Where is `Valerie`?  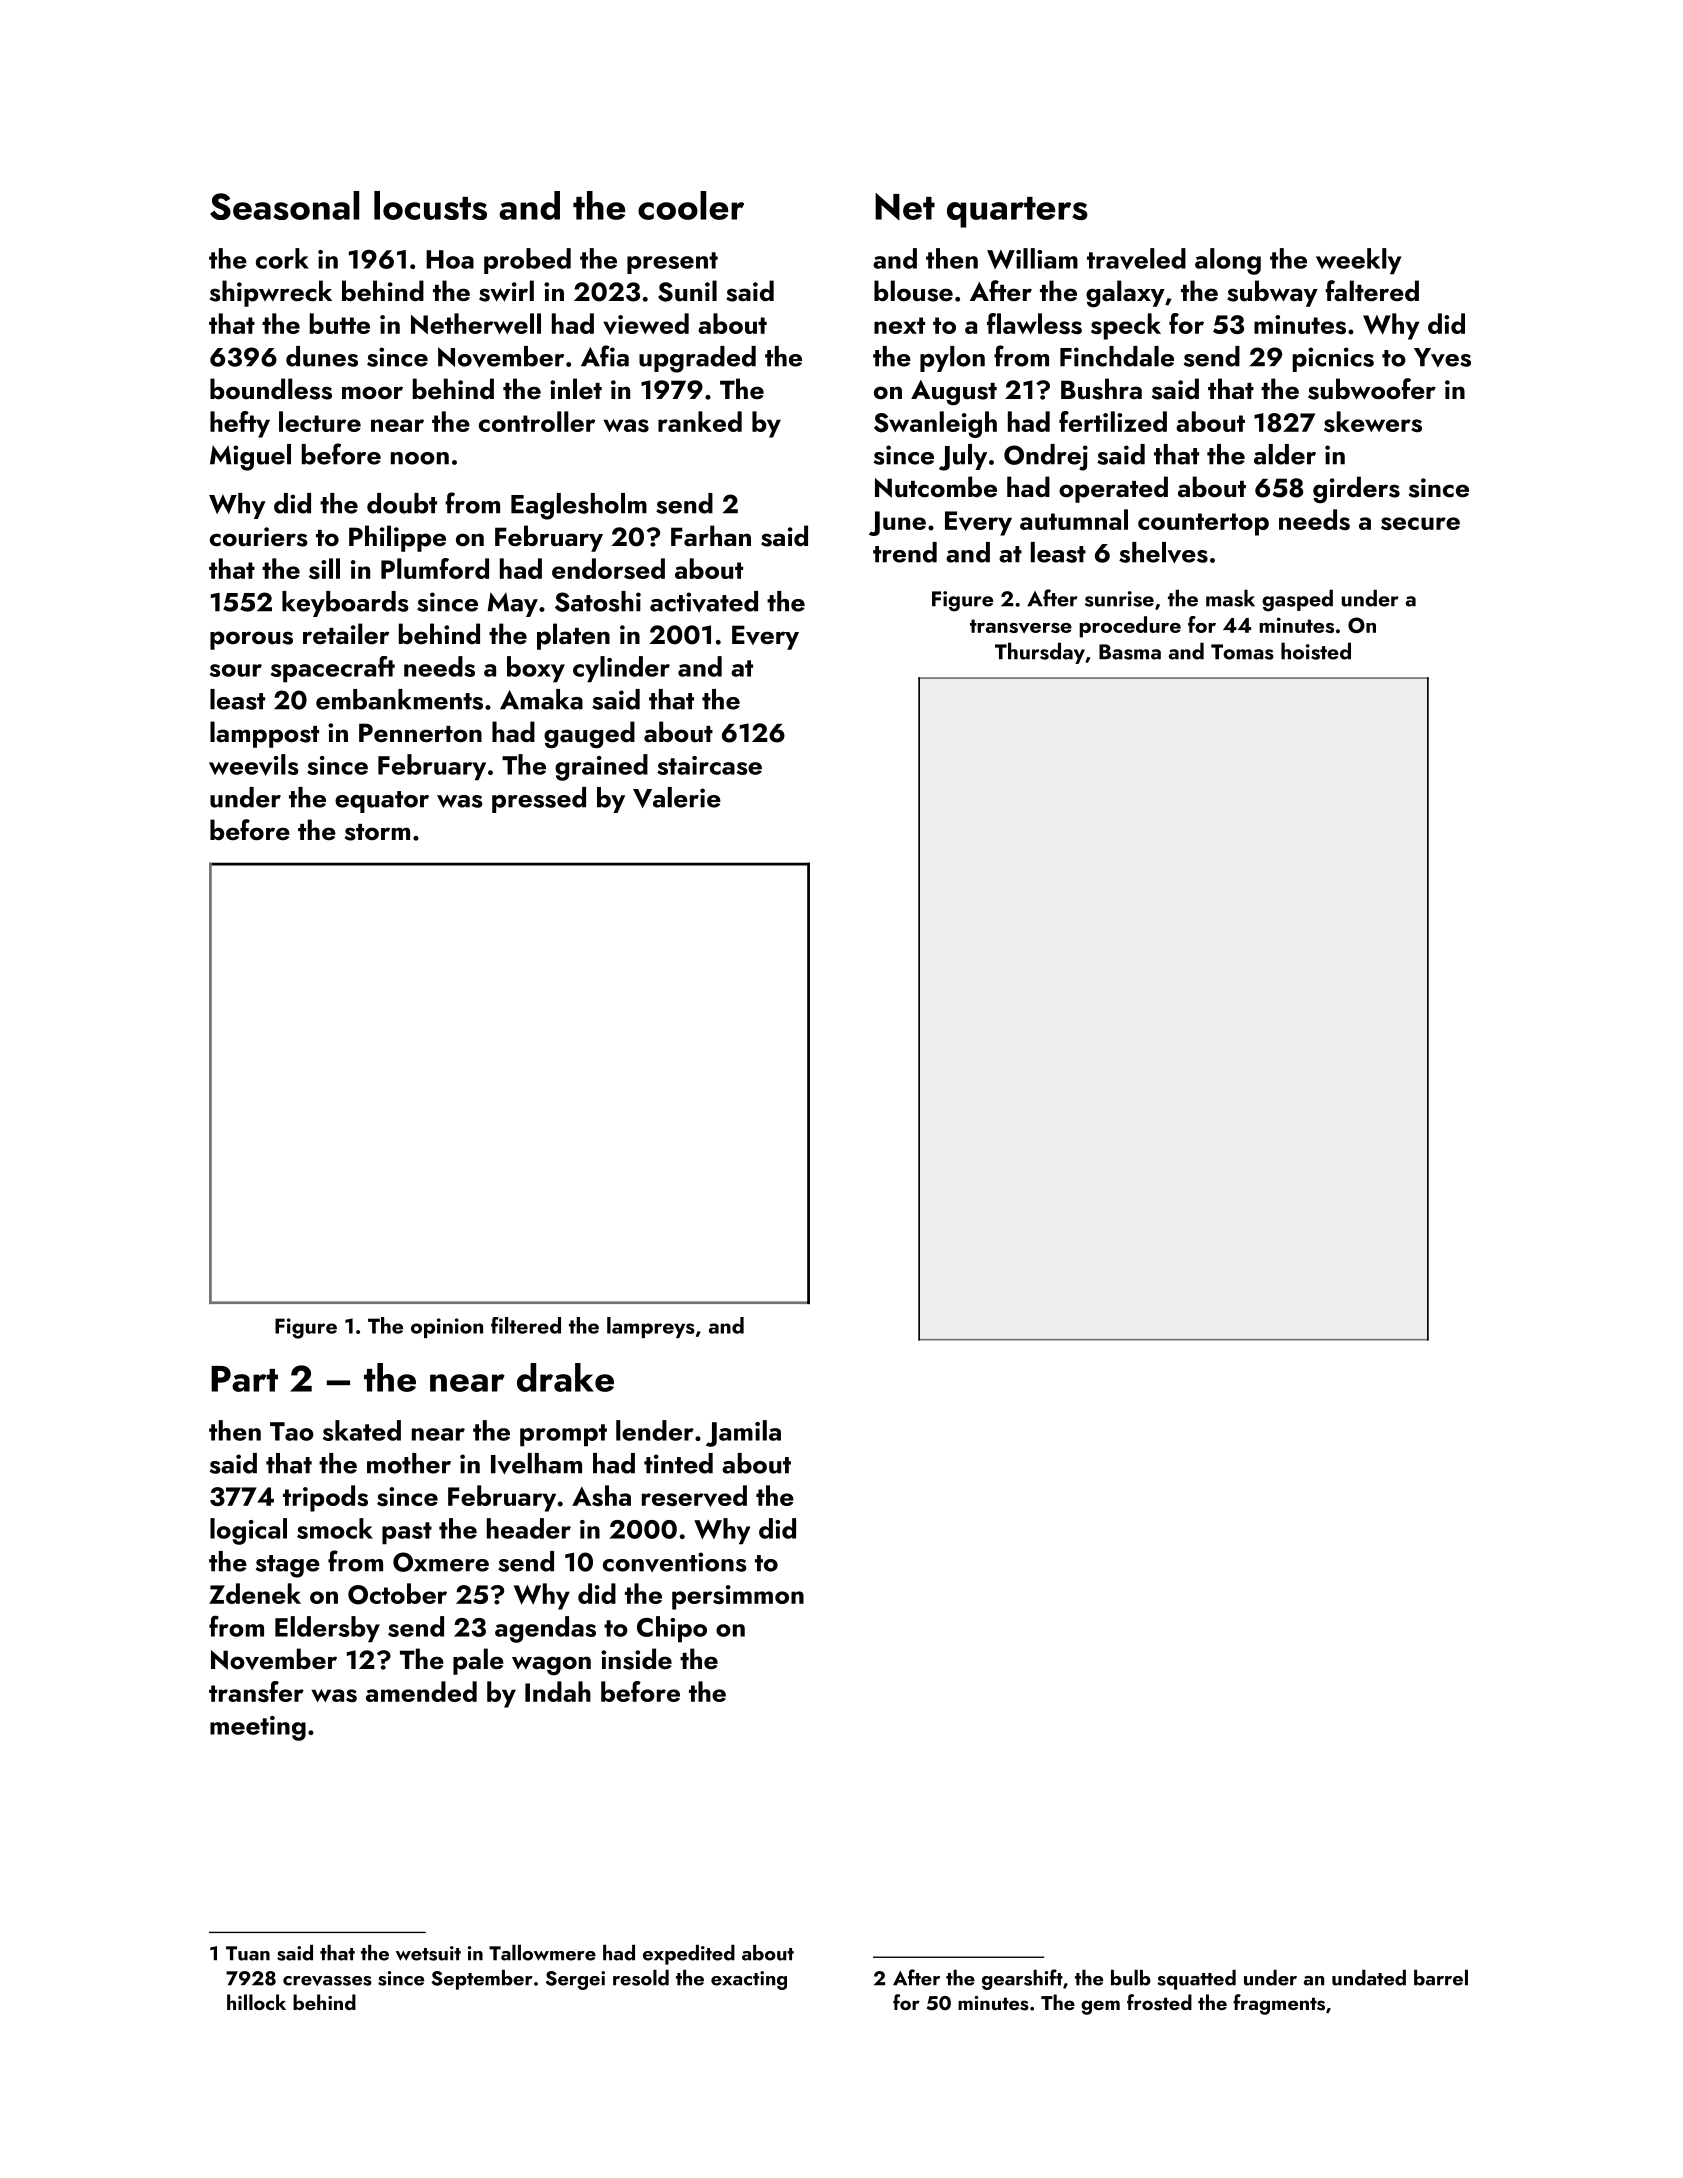
Valerie is located at coordinates (677, 797).
